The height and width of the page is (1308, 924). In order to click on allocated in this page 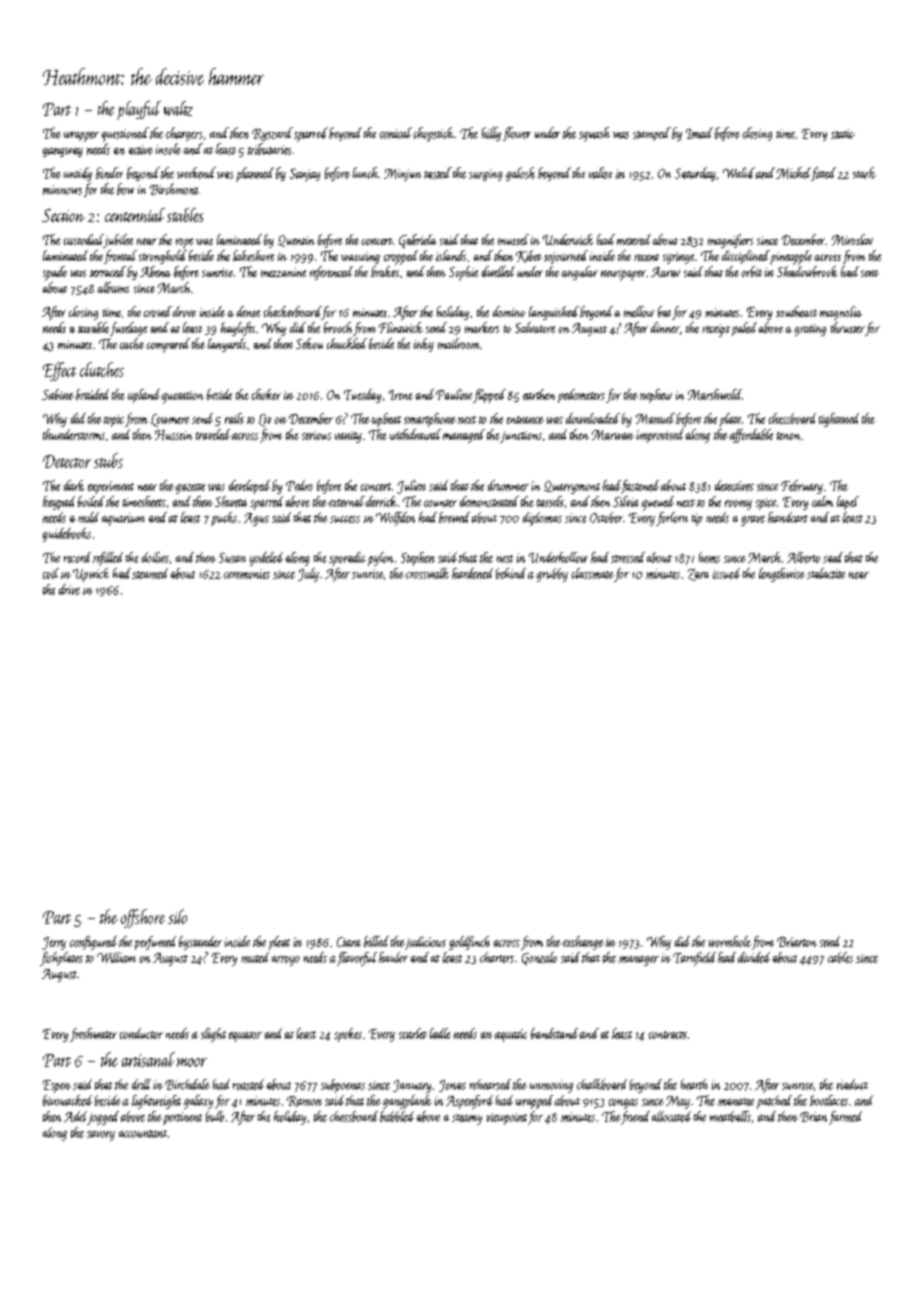, I will do `click(671, 1116)`.
